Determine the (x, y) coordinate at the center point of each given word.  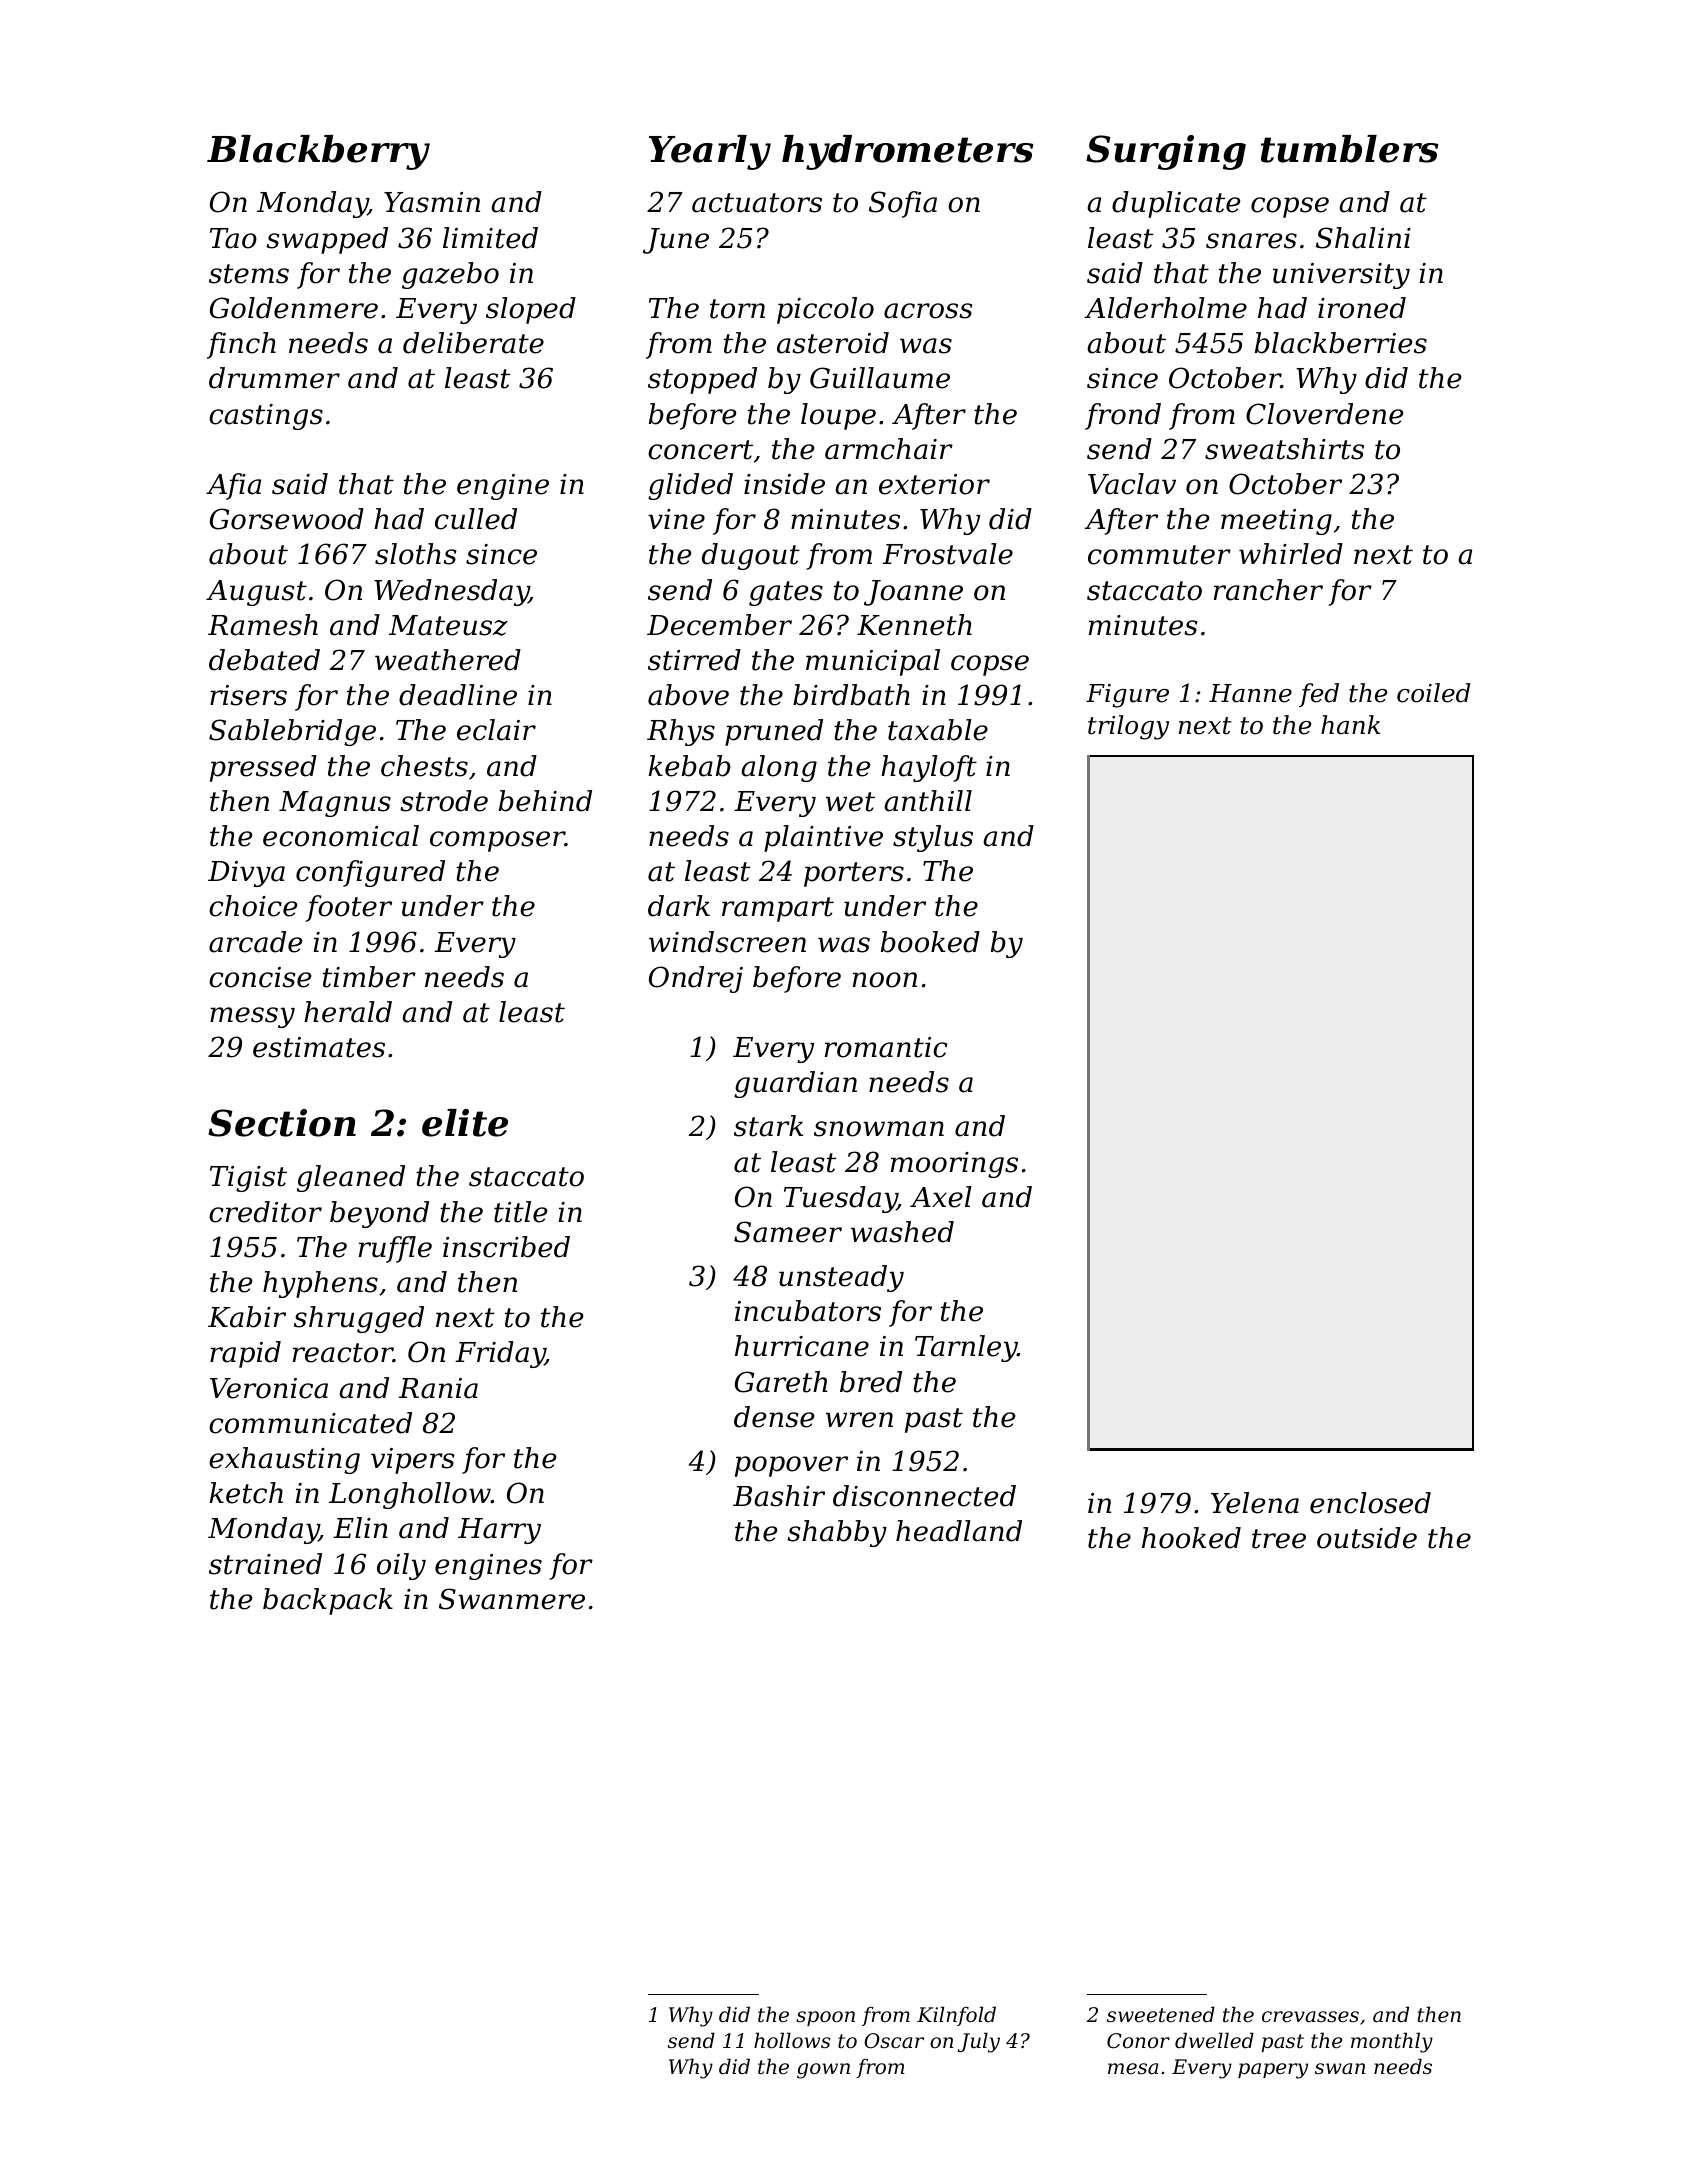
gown (823, 2071)
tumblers (1350, 149)
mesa (1133, 2069)
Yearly (710, 152)
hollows (792, 2040)
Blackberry (318, 152)
